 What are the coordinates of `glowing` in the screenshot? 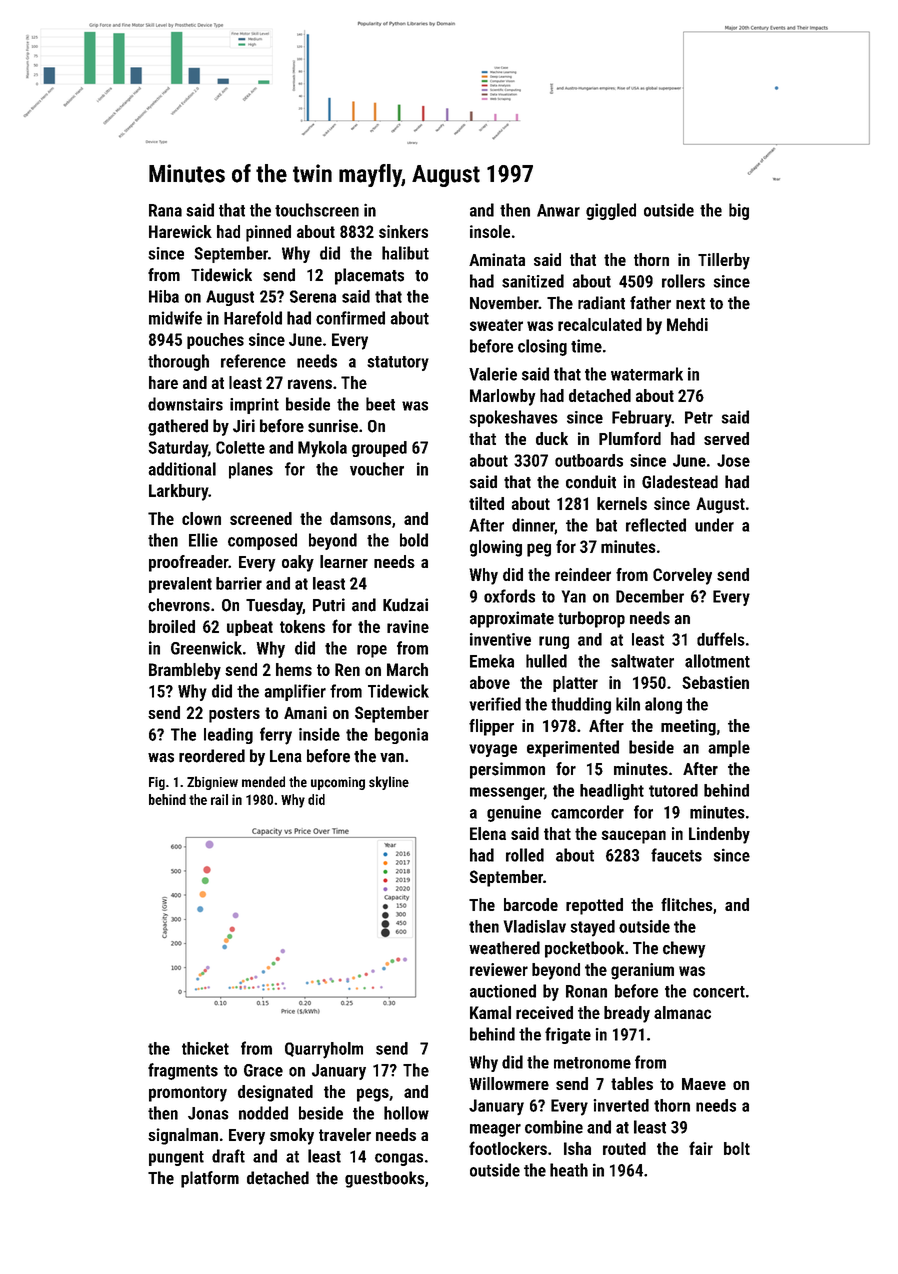 It's located at (496, 548).
